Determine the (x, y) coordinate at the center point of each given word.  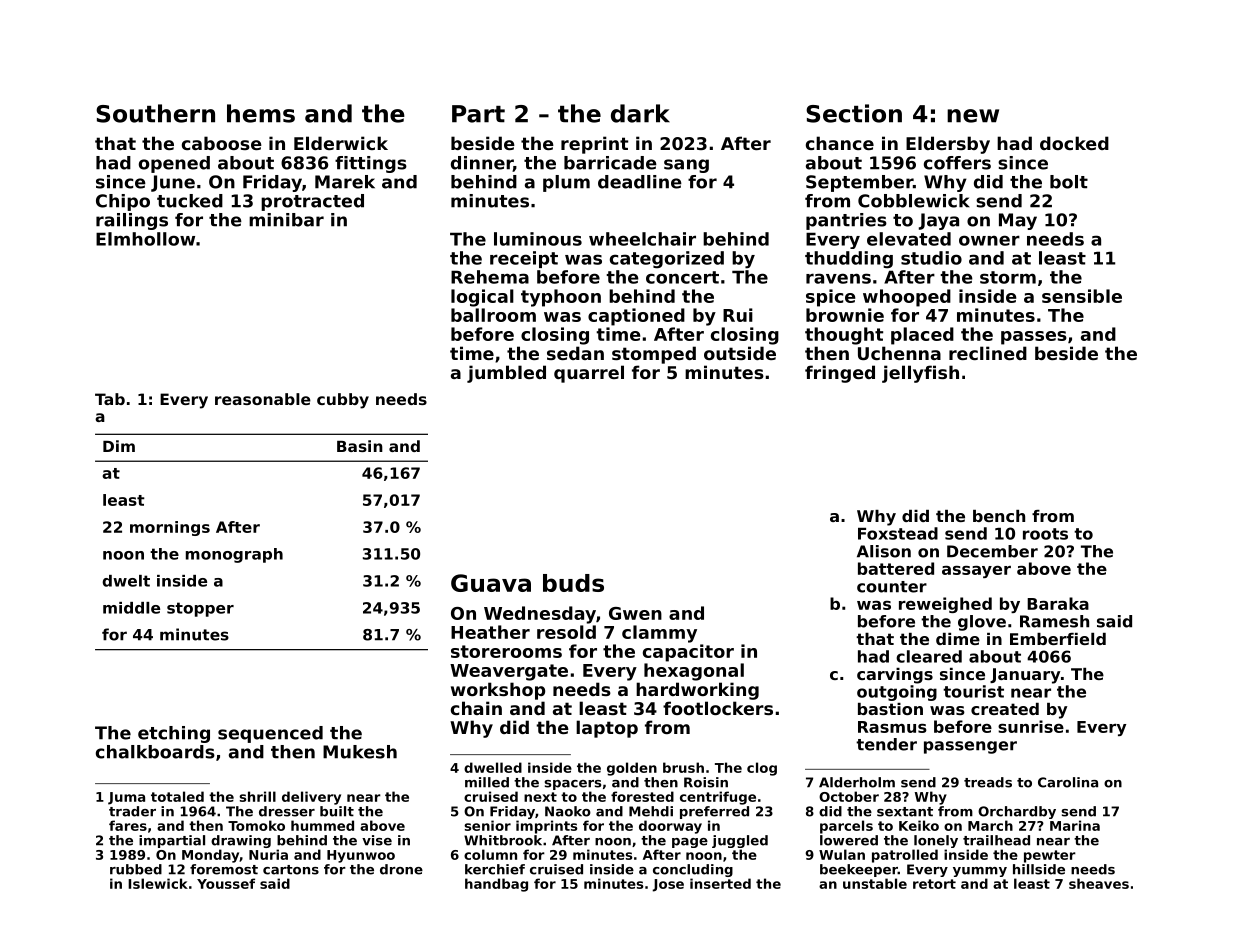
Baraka (1058, 603)
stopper (200, 609)
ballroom (493, 315)
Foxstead (898, 533)
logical (482, 298)
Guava (491, 583)
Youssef (226, 883)
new (973, 116)
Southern (155, 113)
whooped (907, 298)
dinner (482, 164)
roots (1045, 534)
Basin (360, 446)
